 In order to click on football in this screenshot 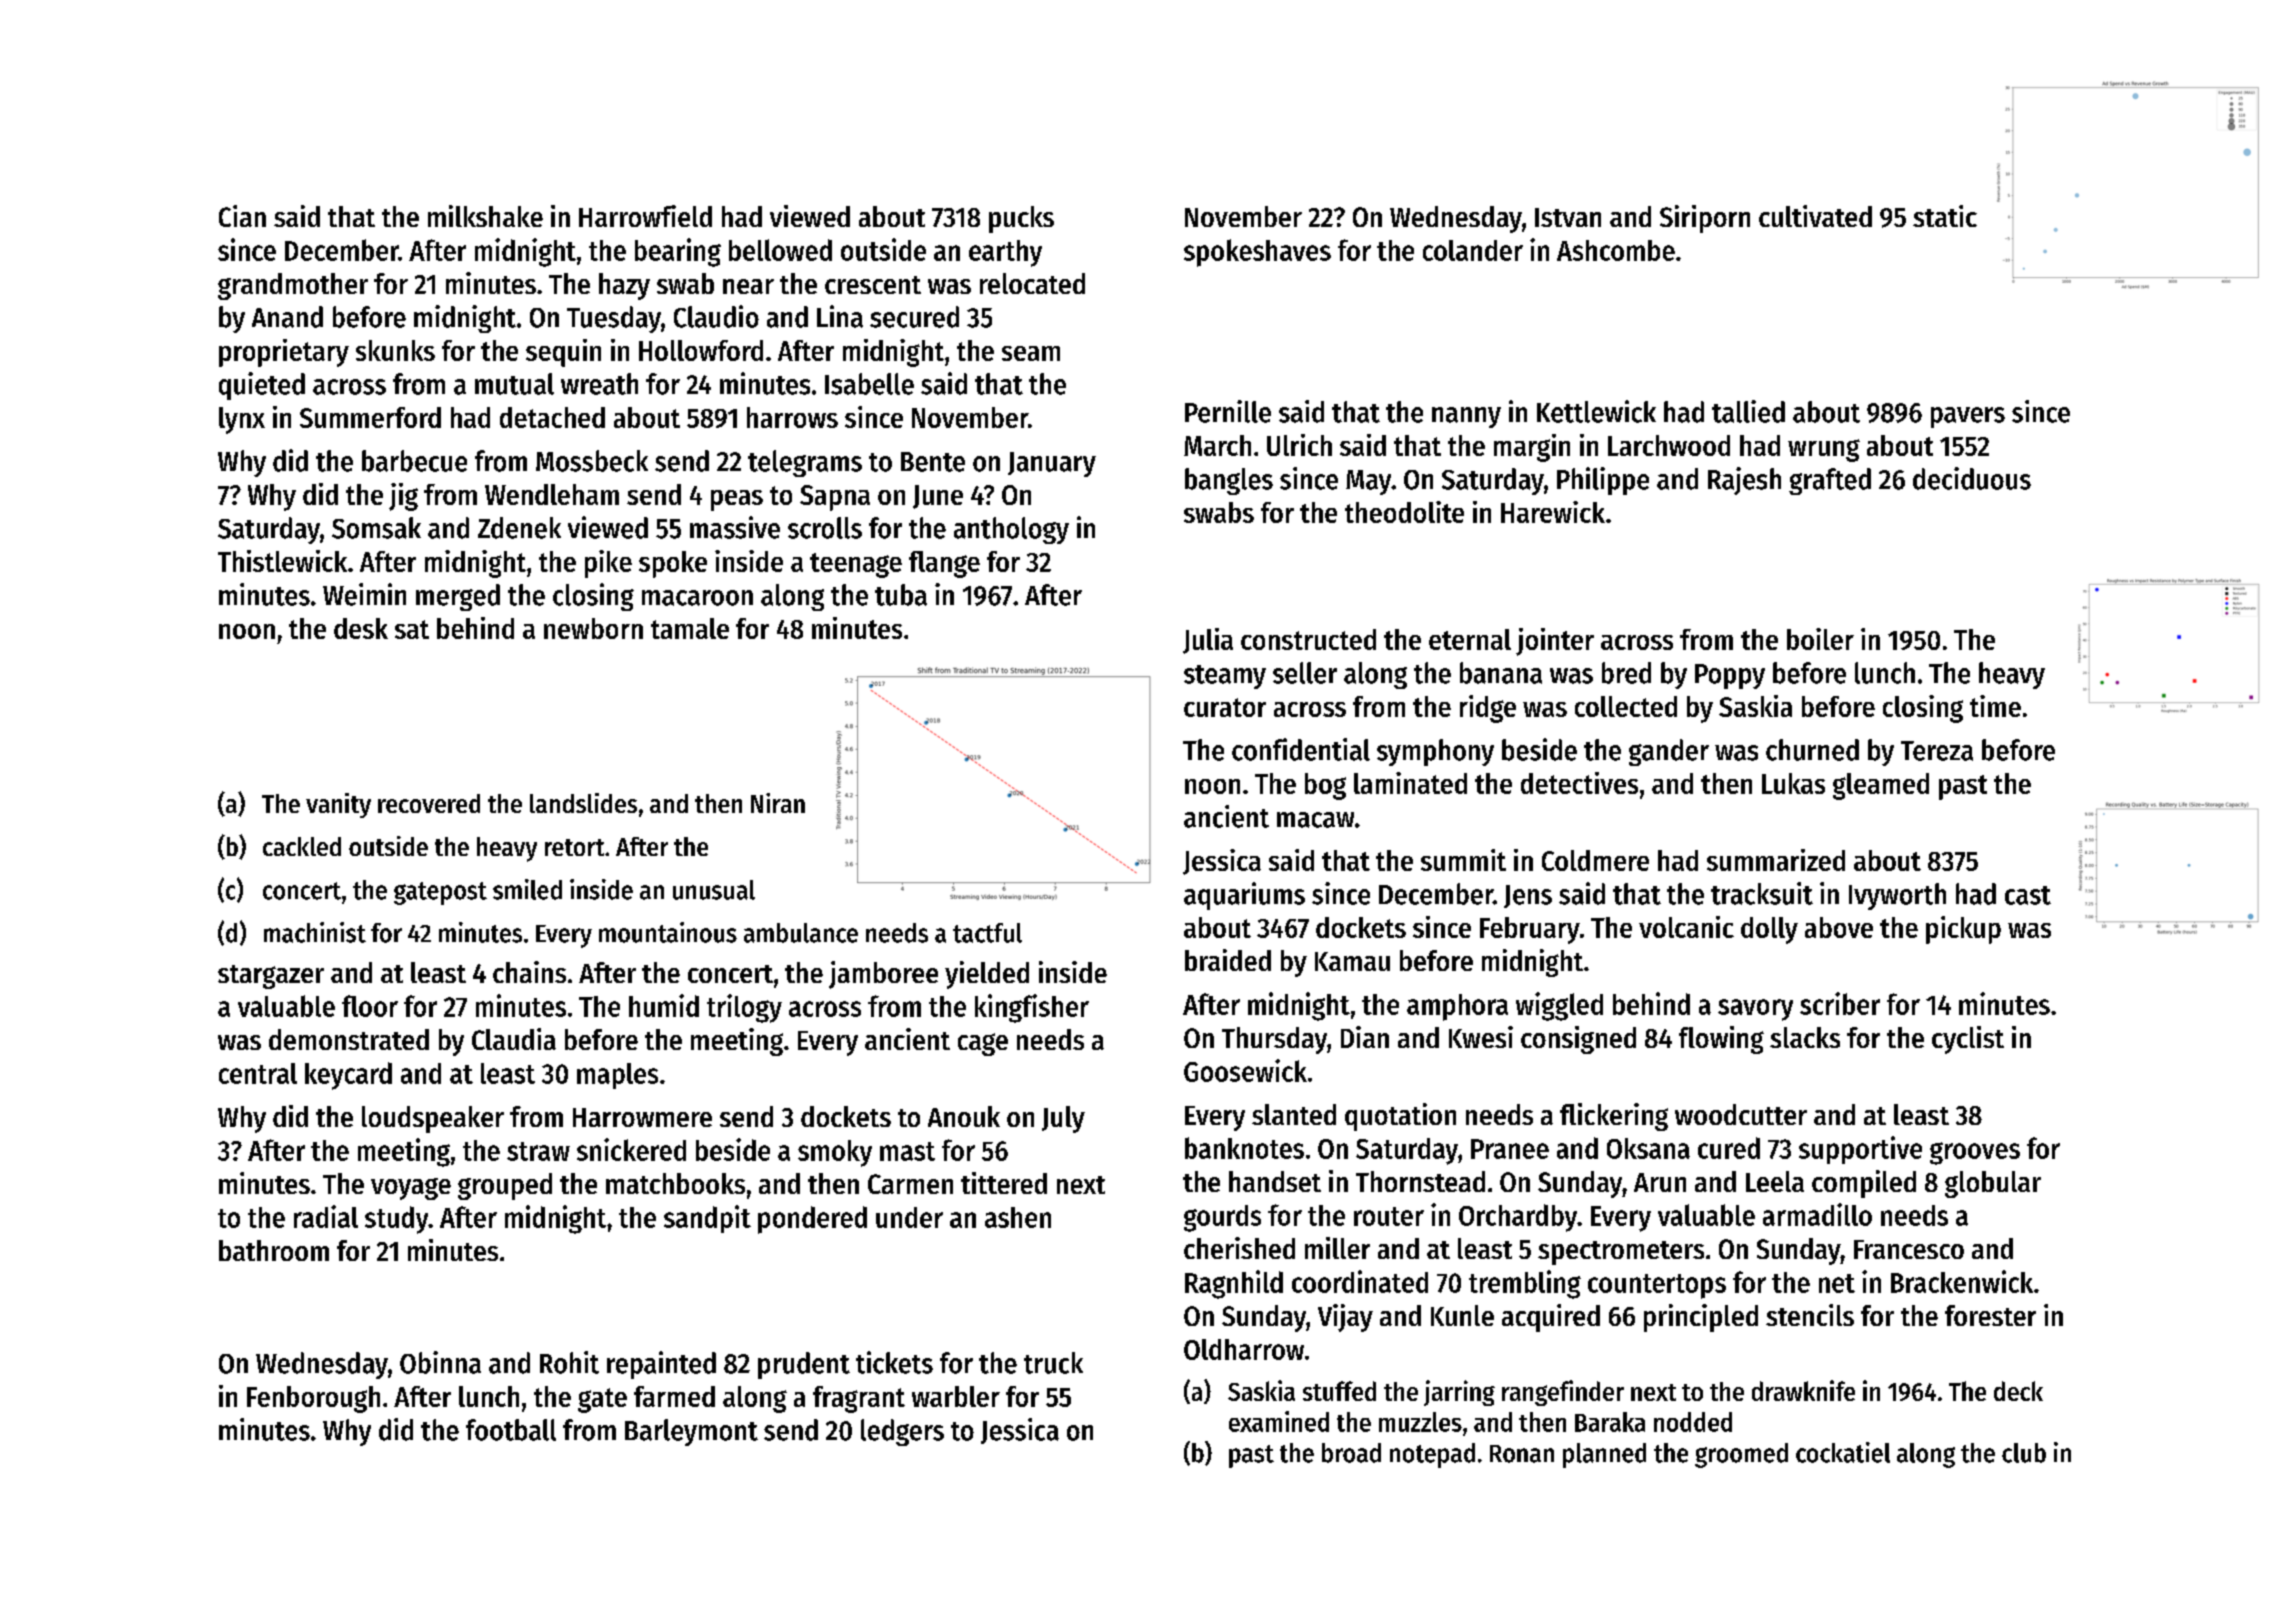, I will do `click(511, 1430)`.
